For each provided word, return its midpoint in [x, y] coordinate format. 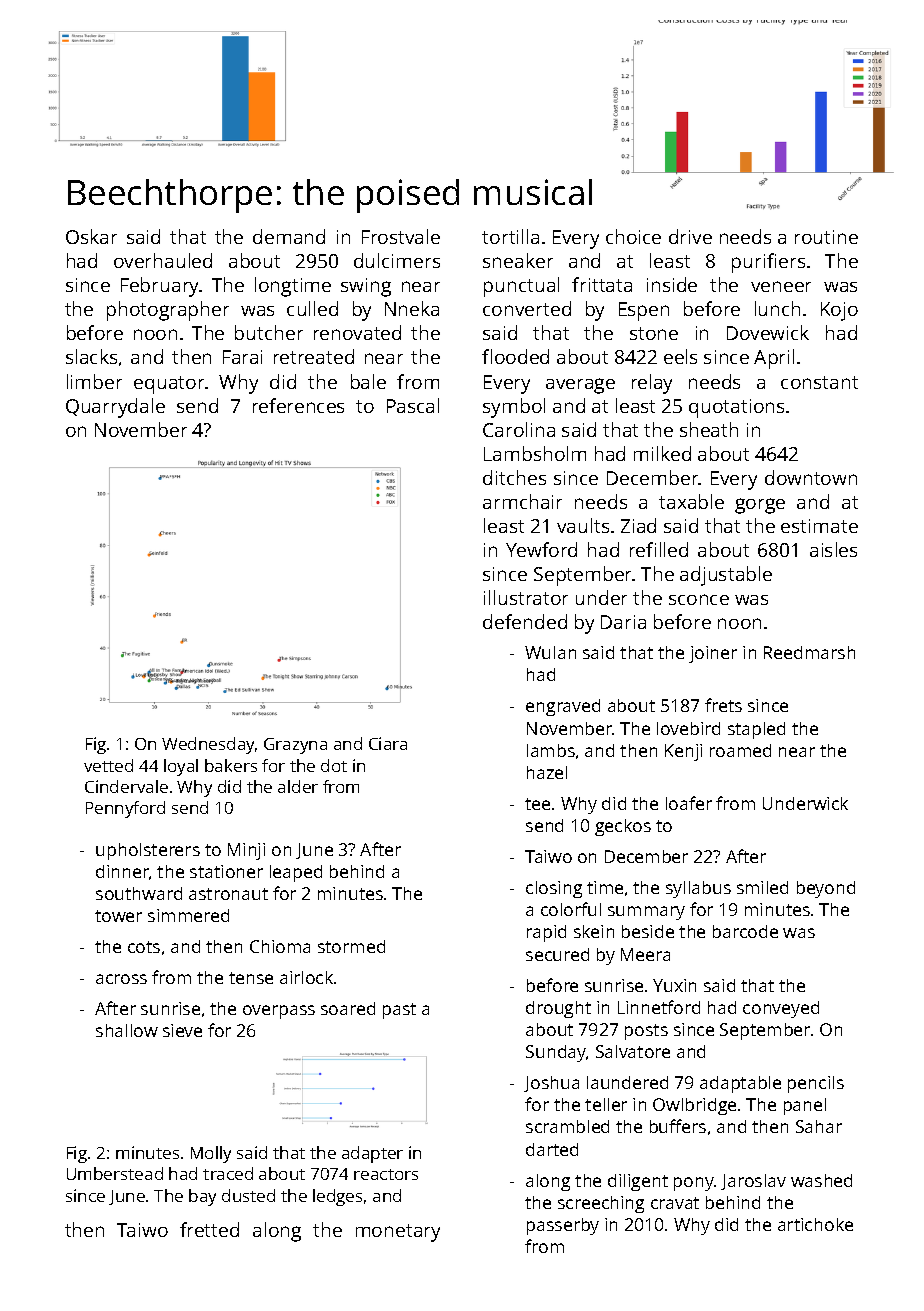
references [298, 405]
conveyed [781, 1009]
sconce [699, 599]
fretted [209, 1229]
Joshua [551, 1084]
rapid [546, 933]
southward [139, 893]
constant [819, 382]
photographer [168, 311]
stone [654, 333]
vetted [108, 765]
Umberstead [115, 1173]
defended [525, 621]
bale [368, 381]
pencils [816, 1084]
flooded [515, 356]
